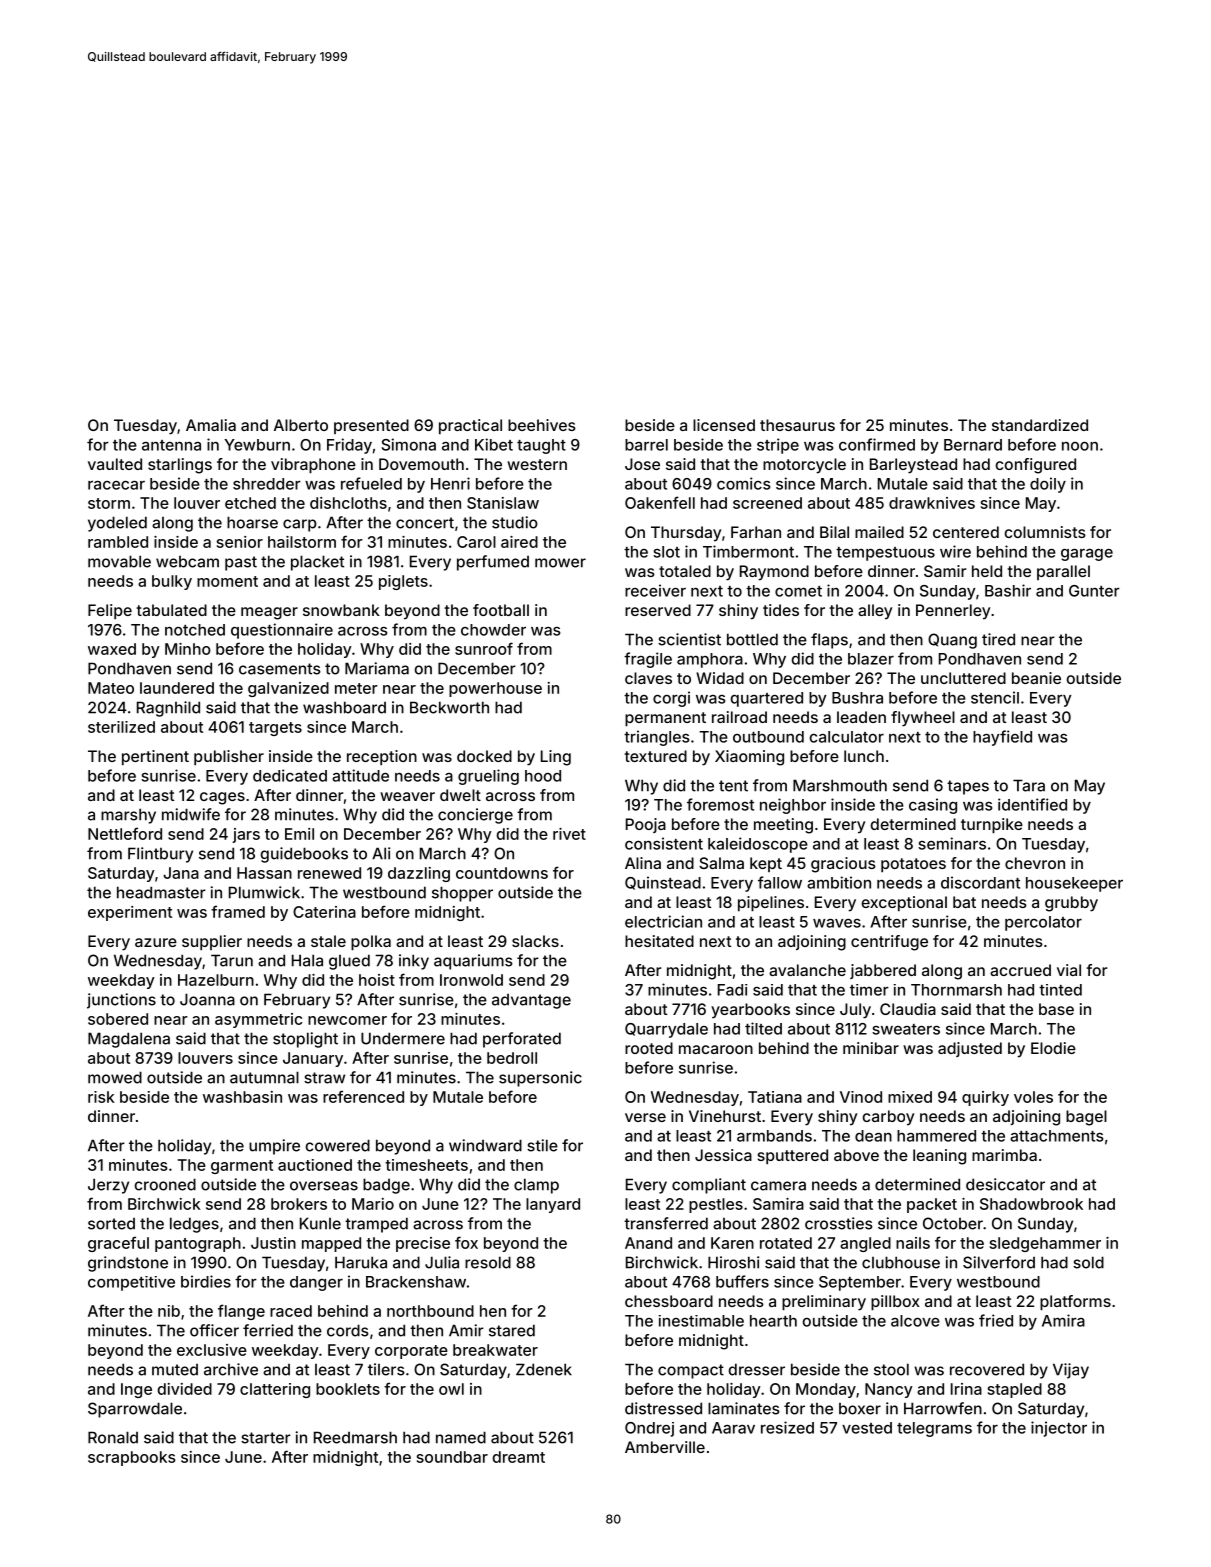 This screenshot has height=1567, width=1211. I want to click on bottled, so click(752, 639).
